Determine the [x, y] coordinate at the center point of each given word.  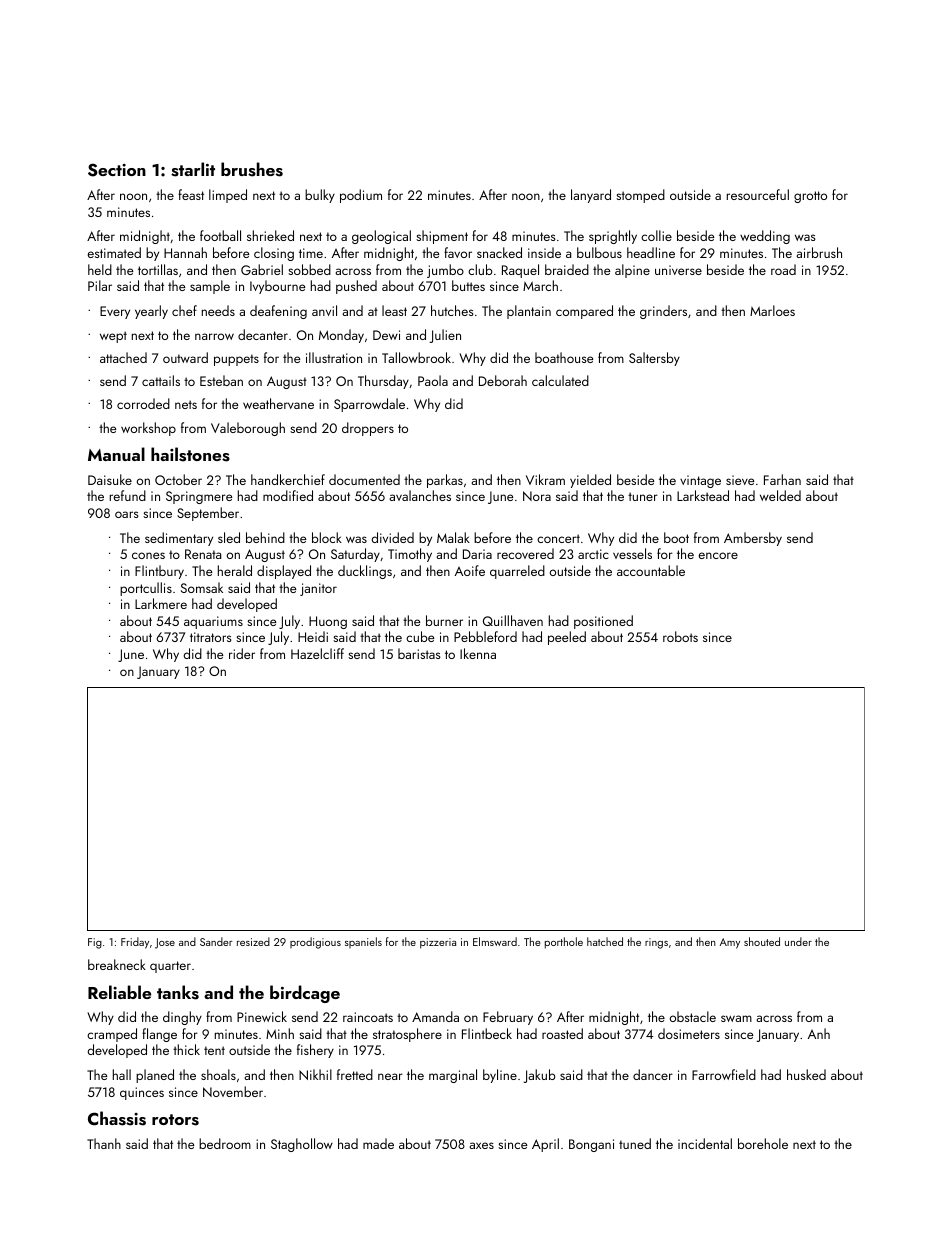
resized [253, 941]
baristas [419, 653]
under [798, 941]
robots [680, 636]
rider [242, 653]
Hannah [185, 252]
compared [584, 312]
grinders [663, 312]
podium [361, 196]
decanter [263, 334]
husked [806, 1074]
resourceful [758, 194]
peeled [567, 638]
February [508, 1018]
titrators [211, 637]
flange [159, 1035]
